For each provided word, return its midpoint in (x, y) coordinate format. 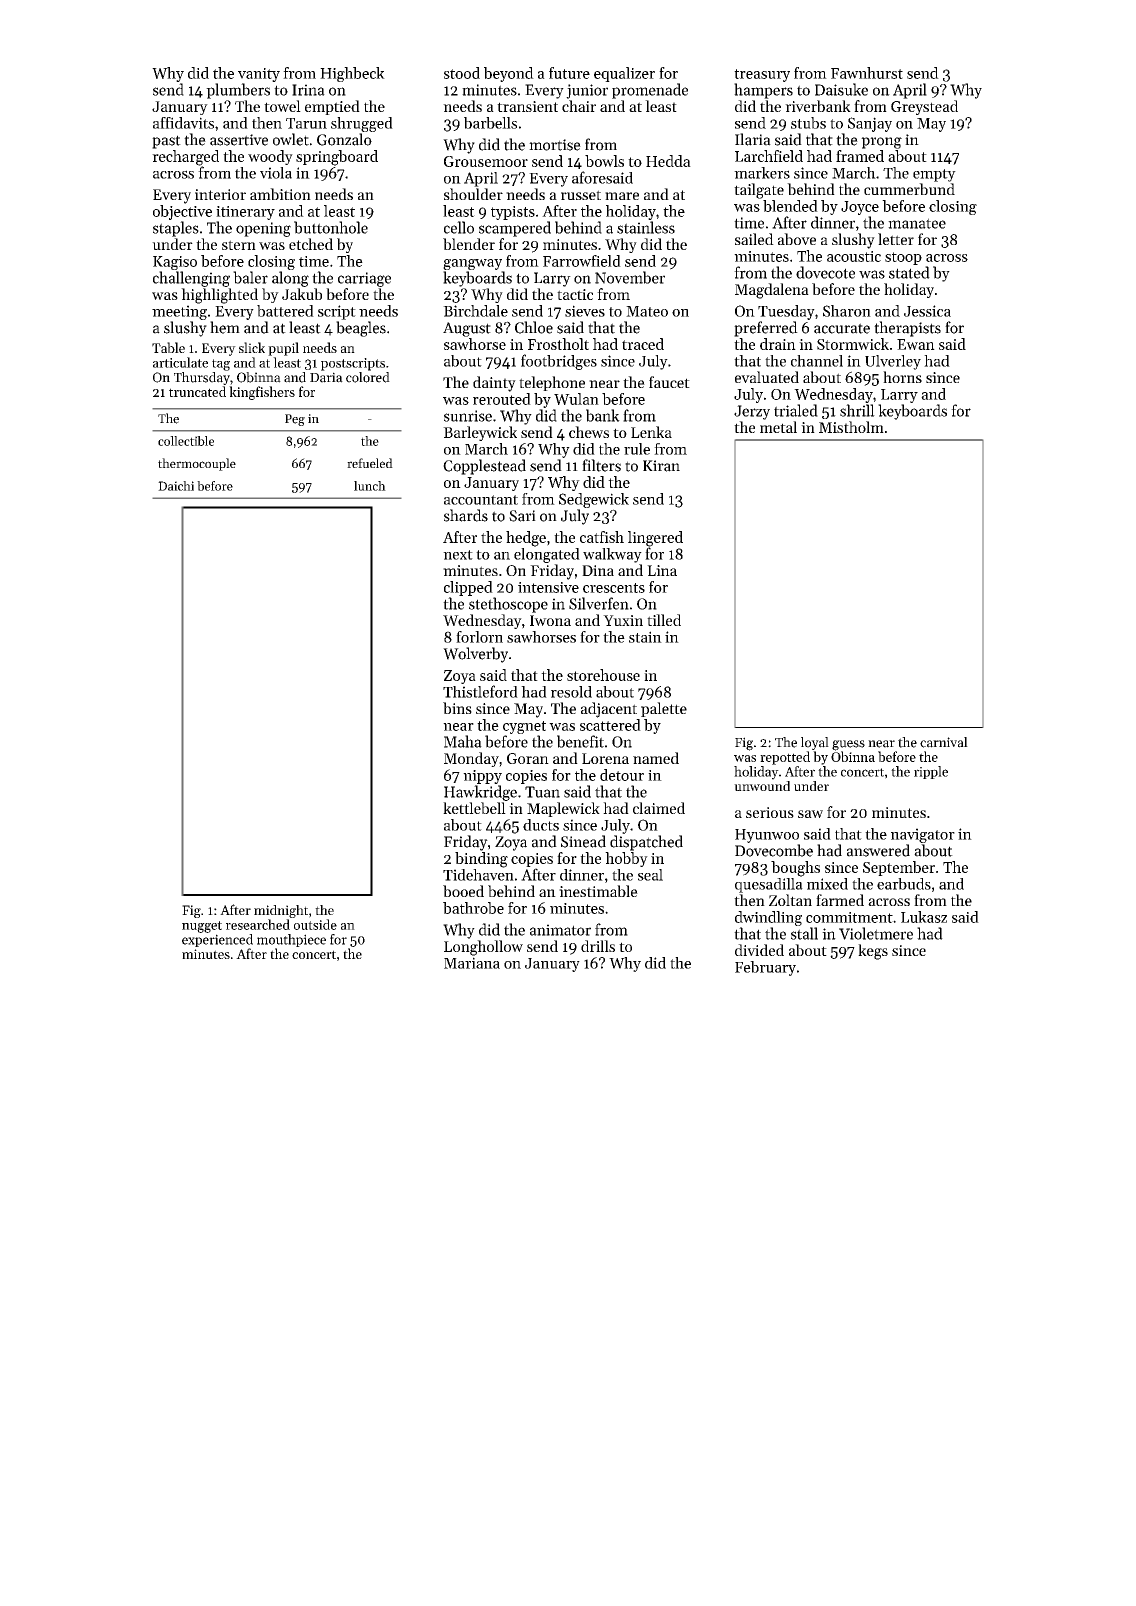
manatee (917, 223)
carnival (944, 742)
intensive (548, 587)
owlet (291, 139)
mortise (555, 145)
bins (457, 708)
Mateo (647, 311)
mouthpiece (291, 940)
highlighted (219, 296)
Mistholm (851, 427)
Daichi (176, 486)
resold (571, 692)
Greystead (924, 107)
